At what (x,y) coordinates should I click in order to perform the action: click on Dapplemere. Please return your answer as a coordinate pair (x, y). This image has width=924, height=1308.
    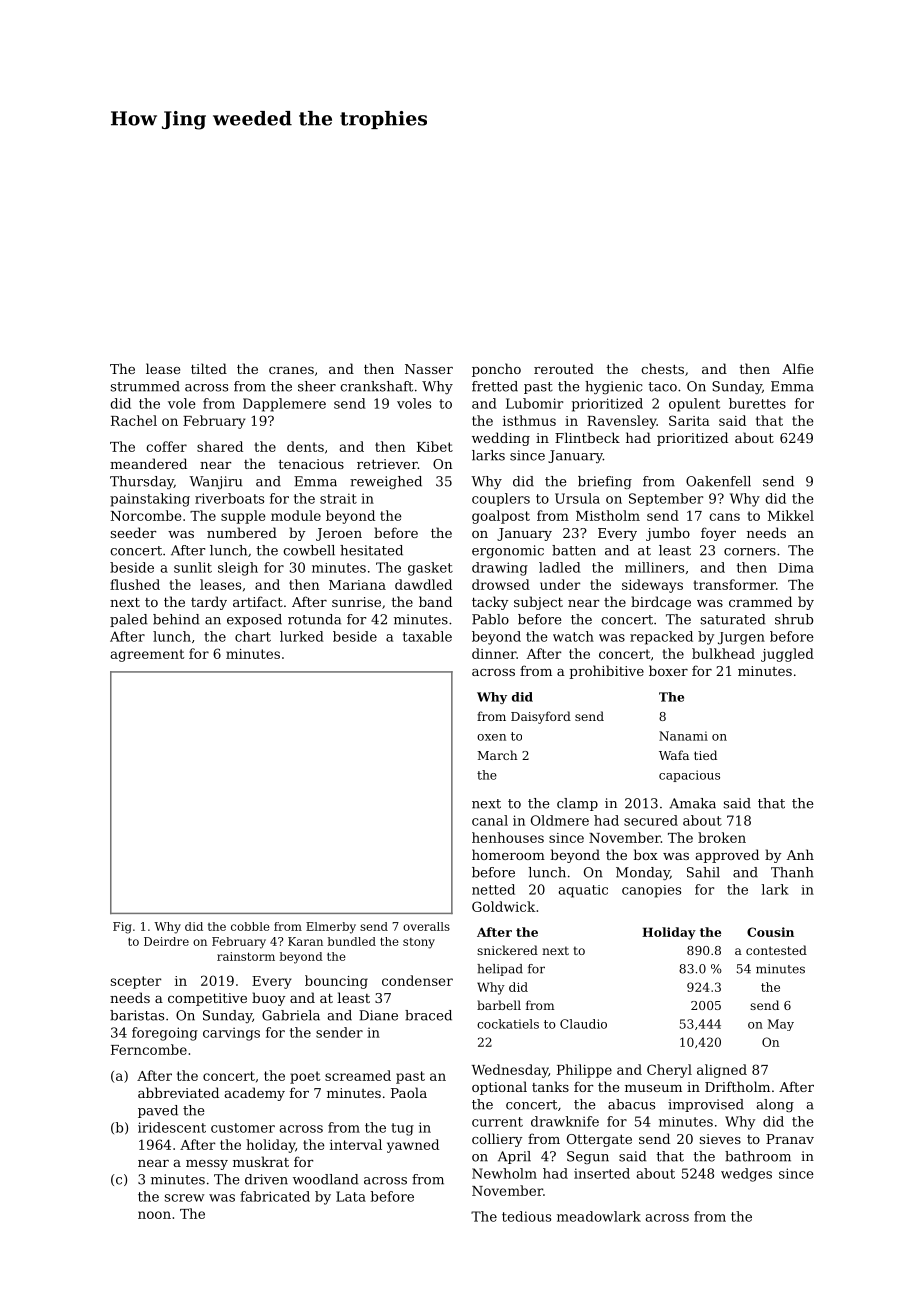
    Looking at the image, I should click on (284, 405).
